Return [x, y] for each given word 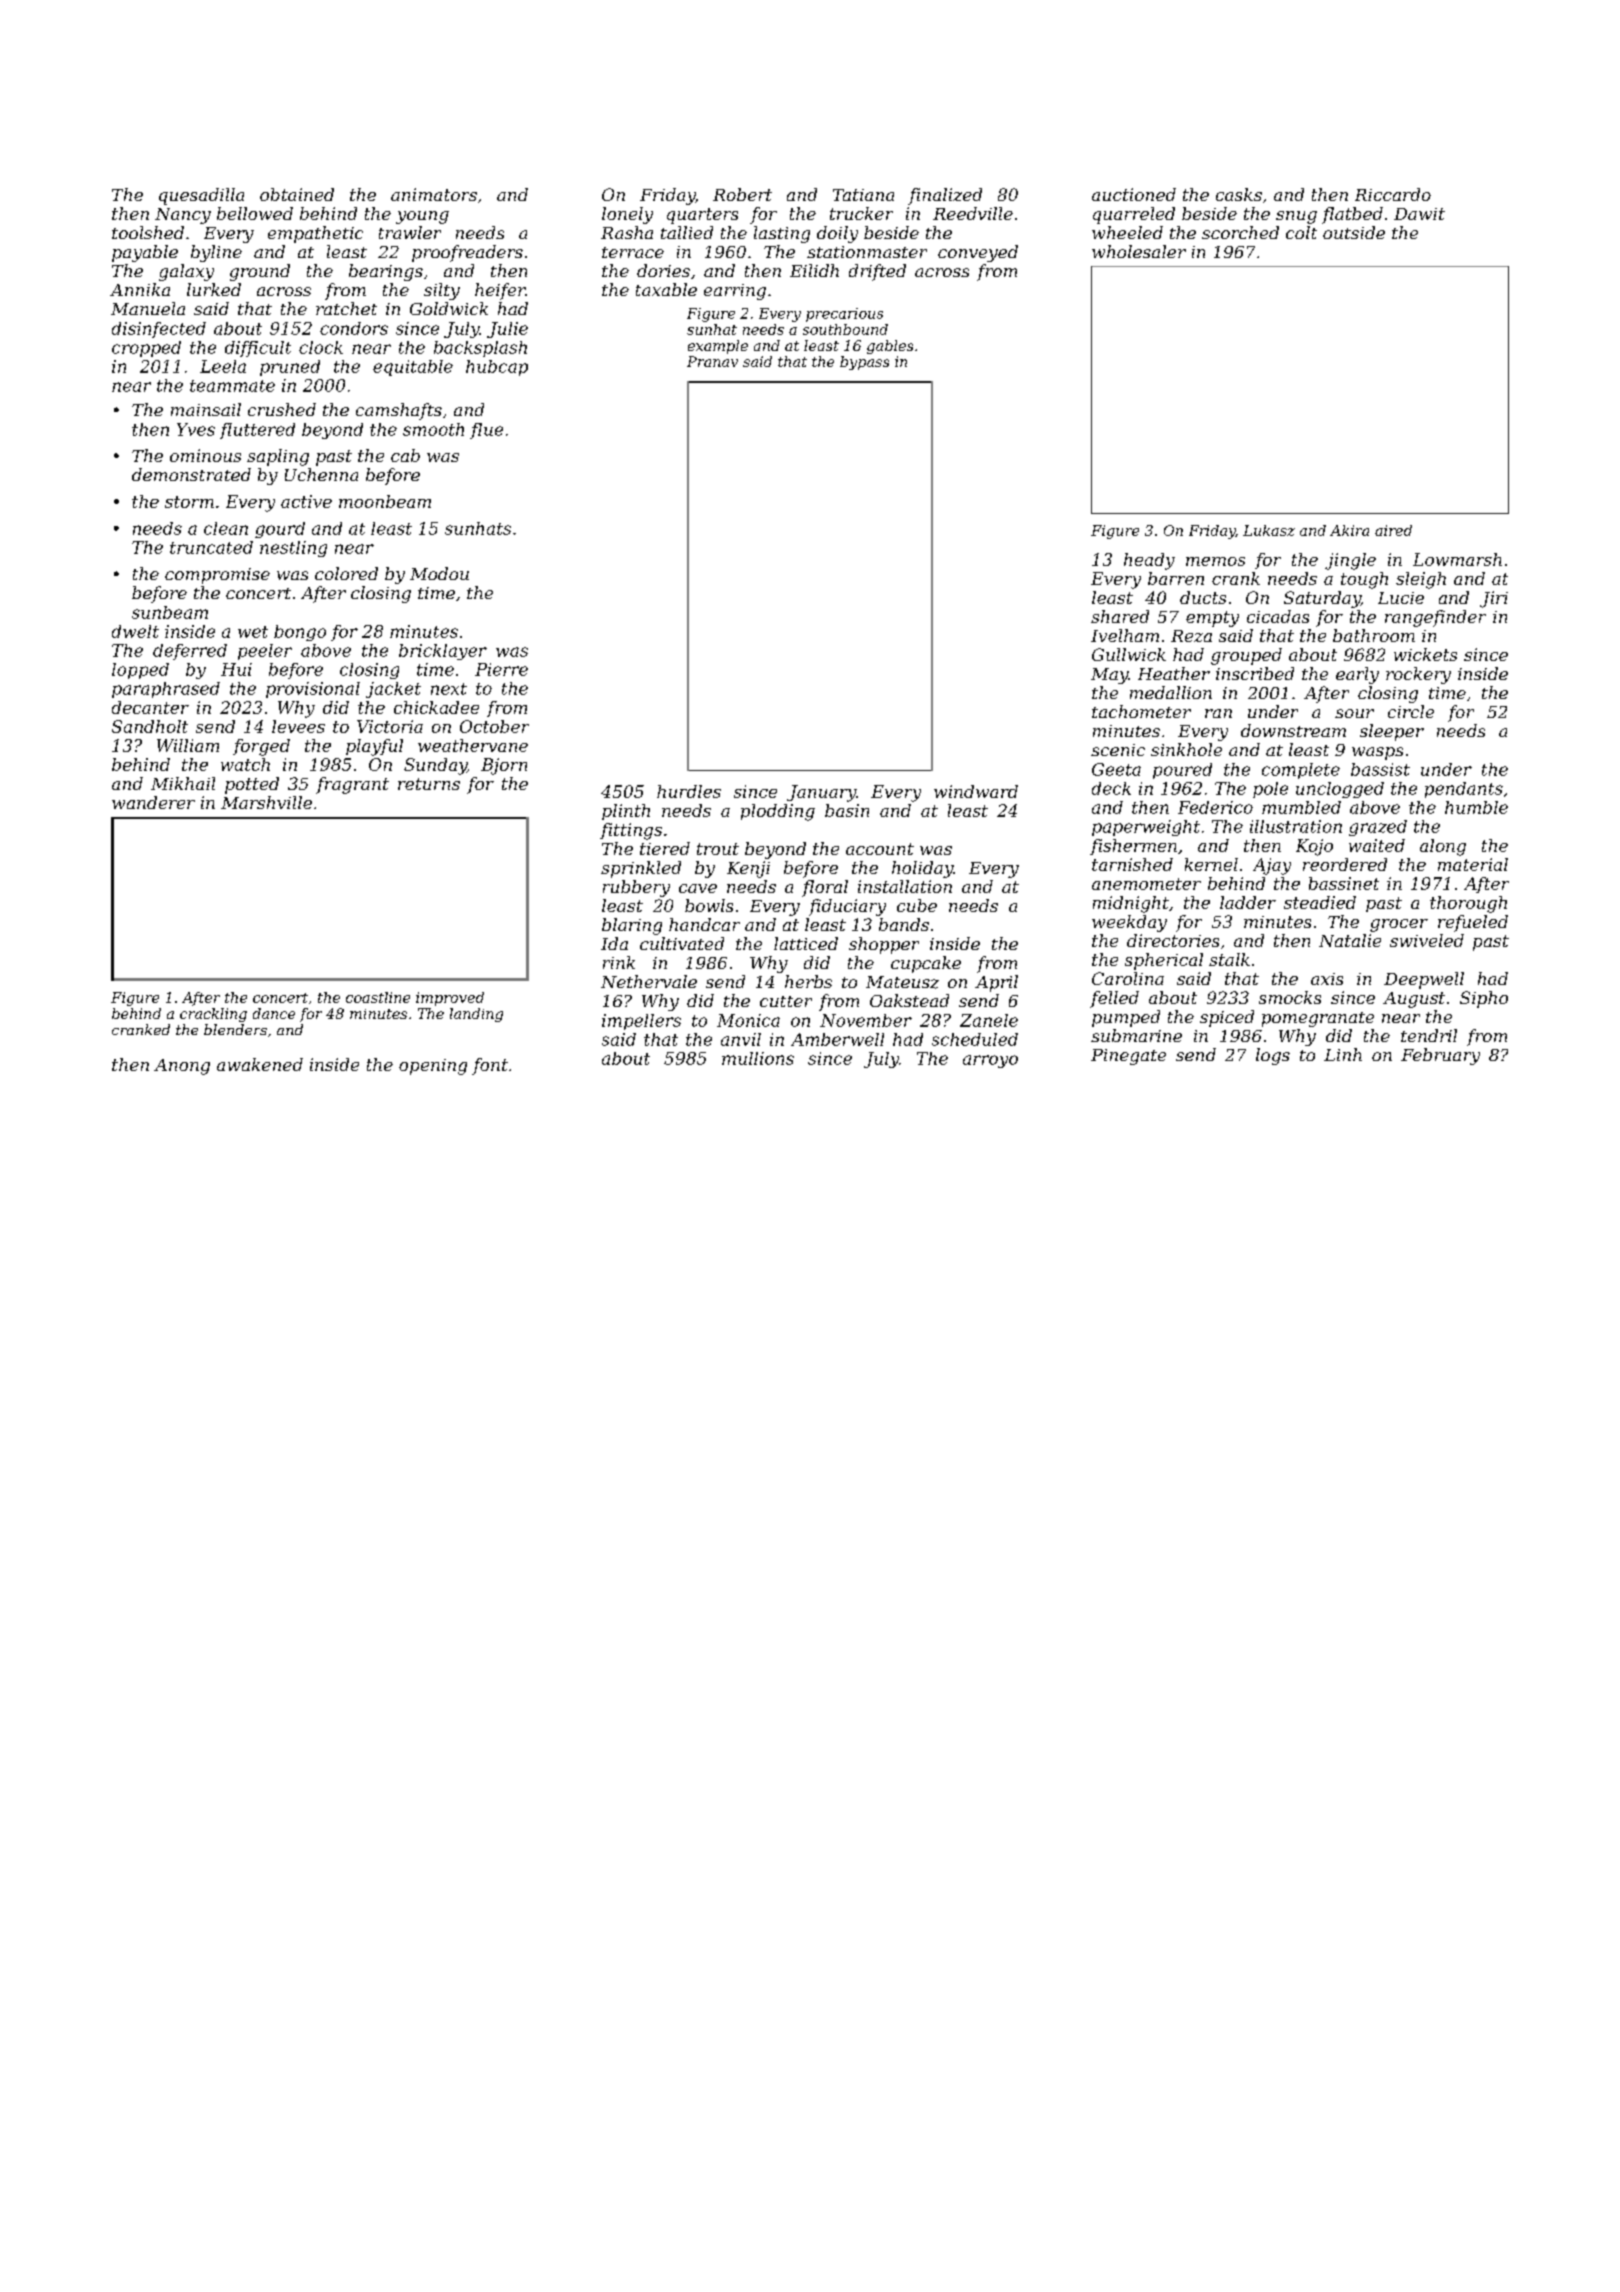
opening [433, 1067]
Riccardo [1393, 194]
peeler [265, 652]
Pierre [501, 669]
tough [1364, 580]
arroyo [990, 1061]
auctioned [1134, 194]
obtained [297, 194]
